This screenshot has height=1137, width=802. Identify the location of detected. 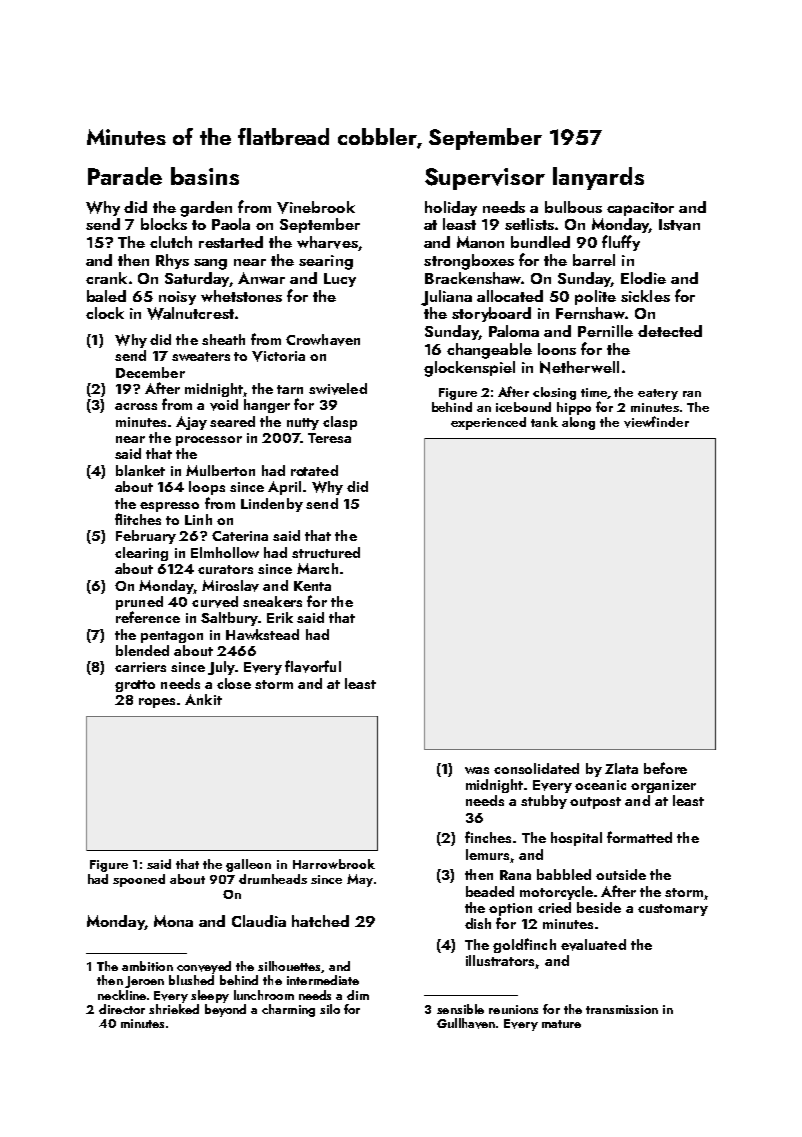
(670, 331).
